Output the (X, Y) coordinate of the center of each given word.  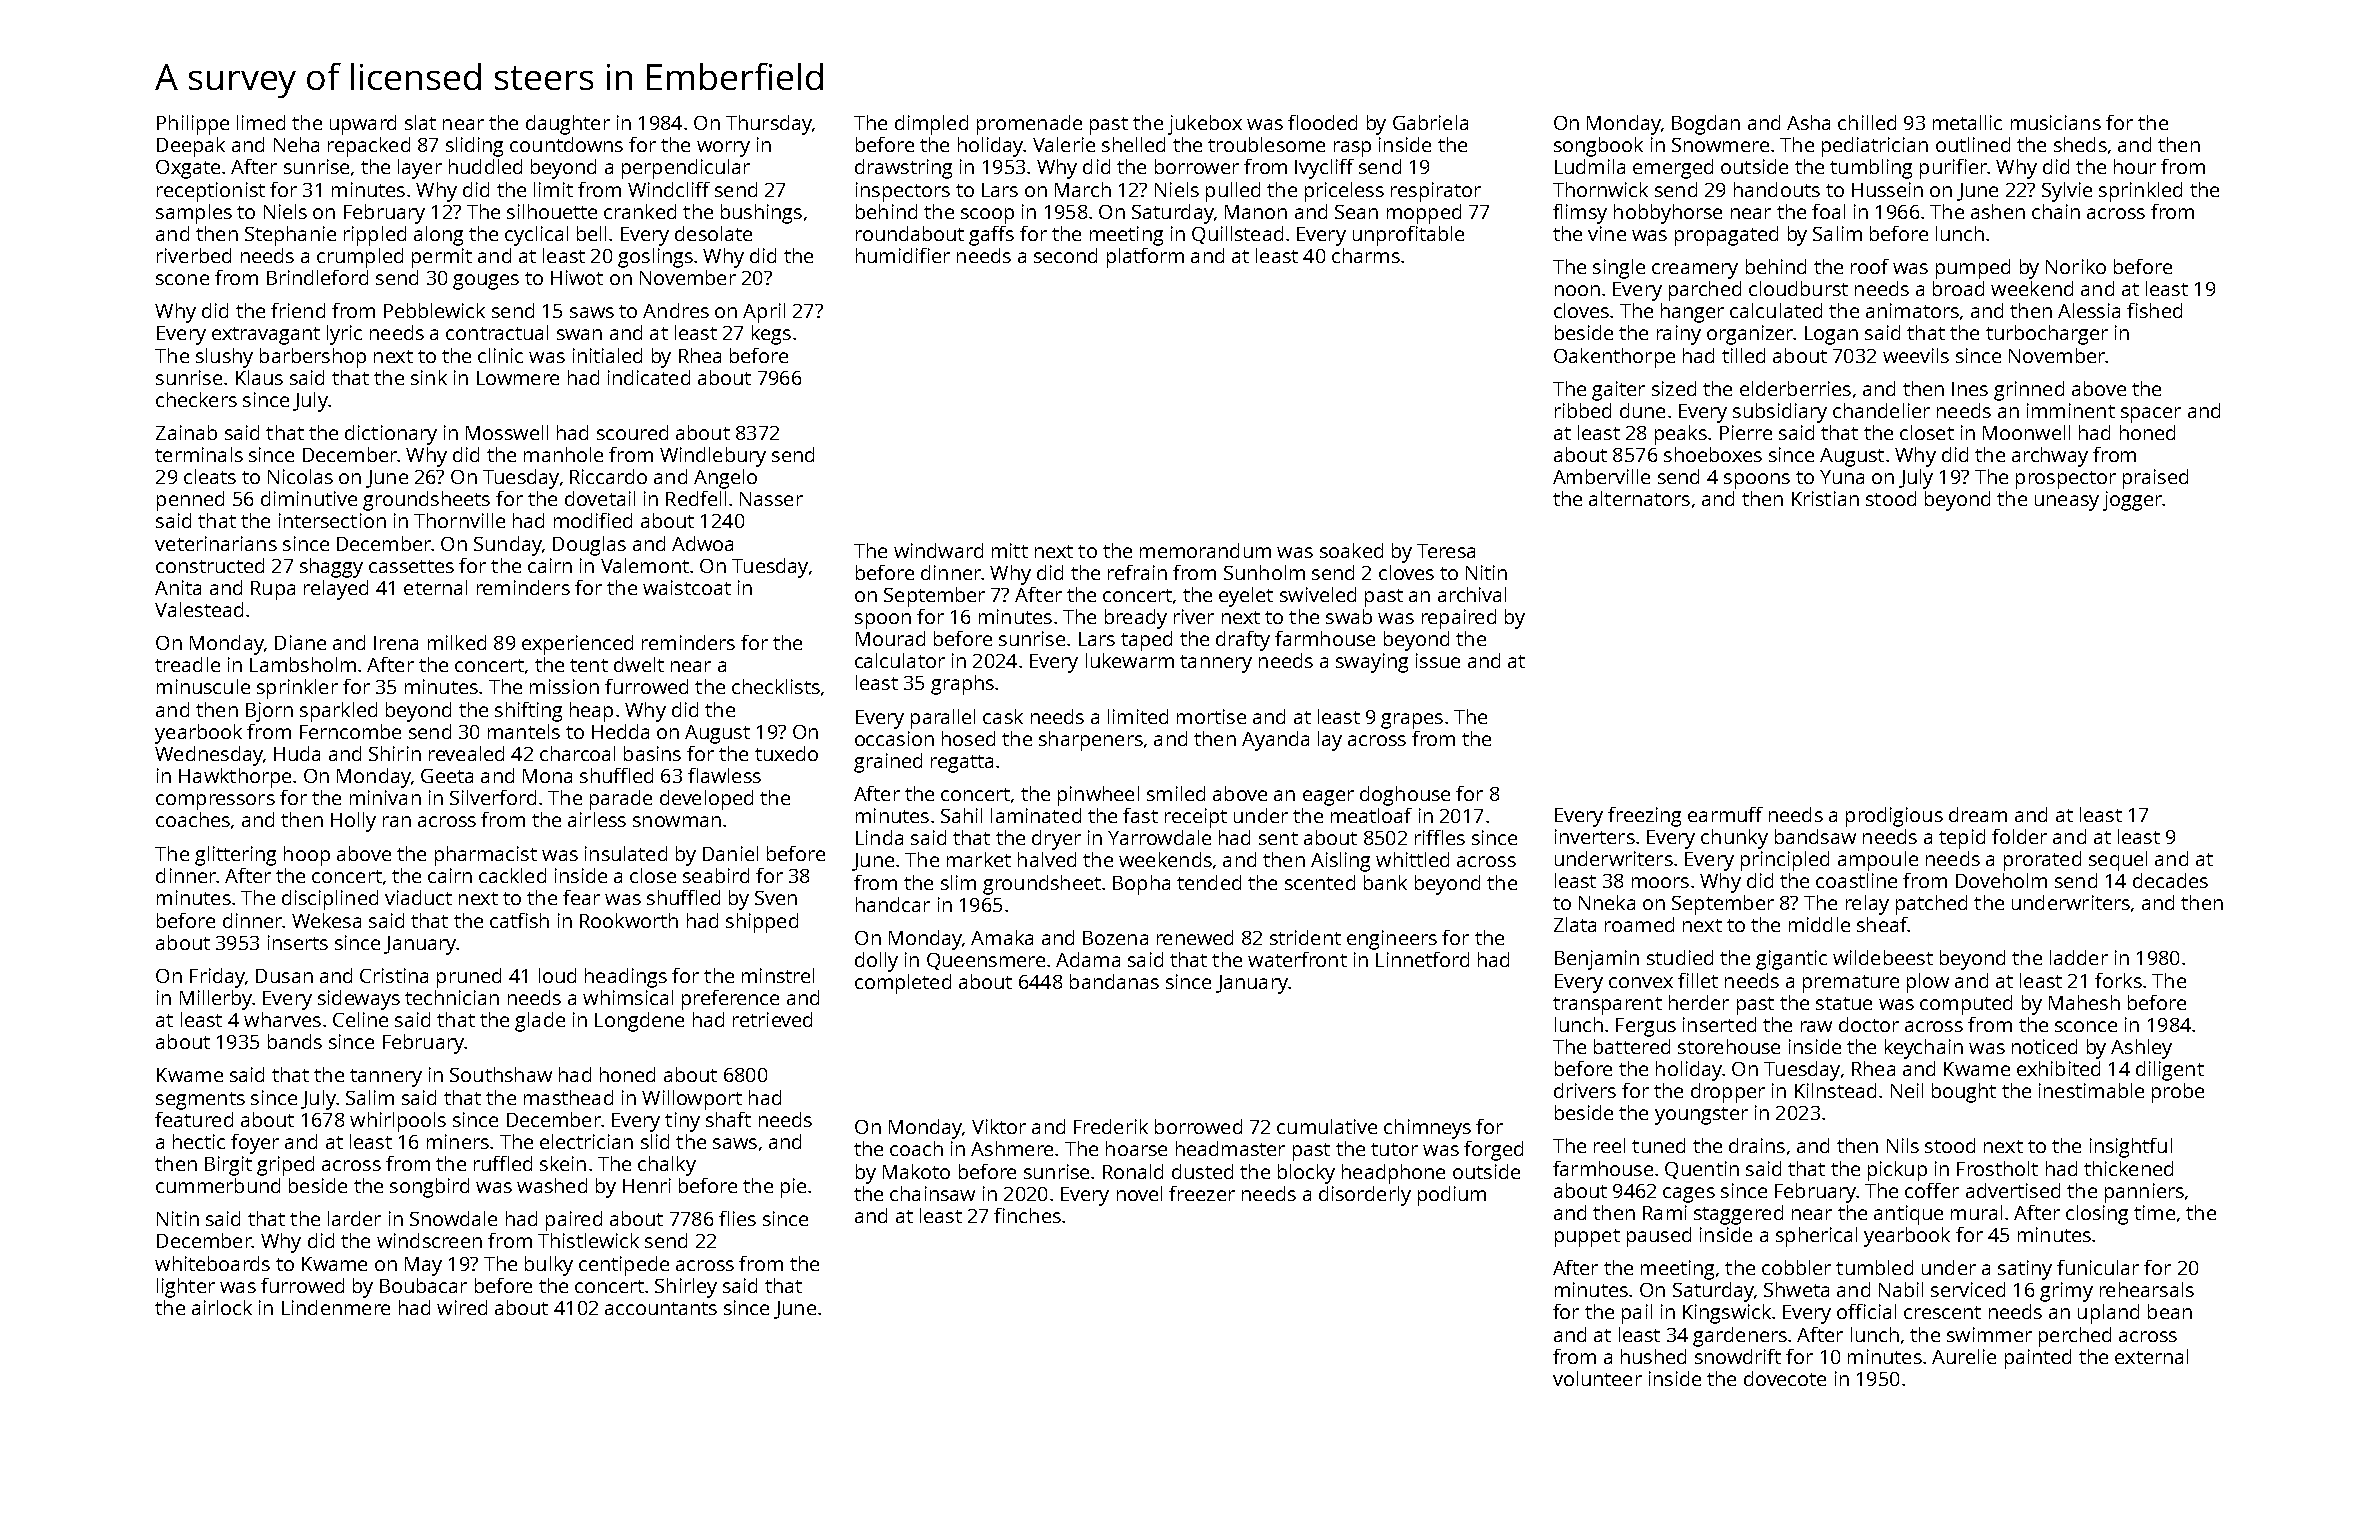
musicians (2056, 122)
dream (1978, 814)
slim (958, 882)
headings (626, 978)
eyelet (1246, 597)
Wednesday (209, 756)
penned (190, 501)
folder (2019, 836)
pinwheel (1098, 796)
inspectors (903, 192)
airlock (222, 1307)
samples (194, 214)
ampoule (1878, 861)
